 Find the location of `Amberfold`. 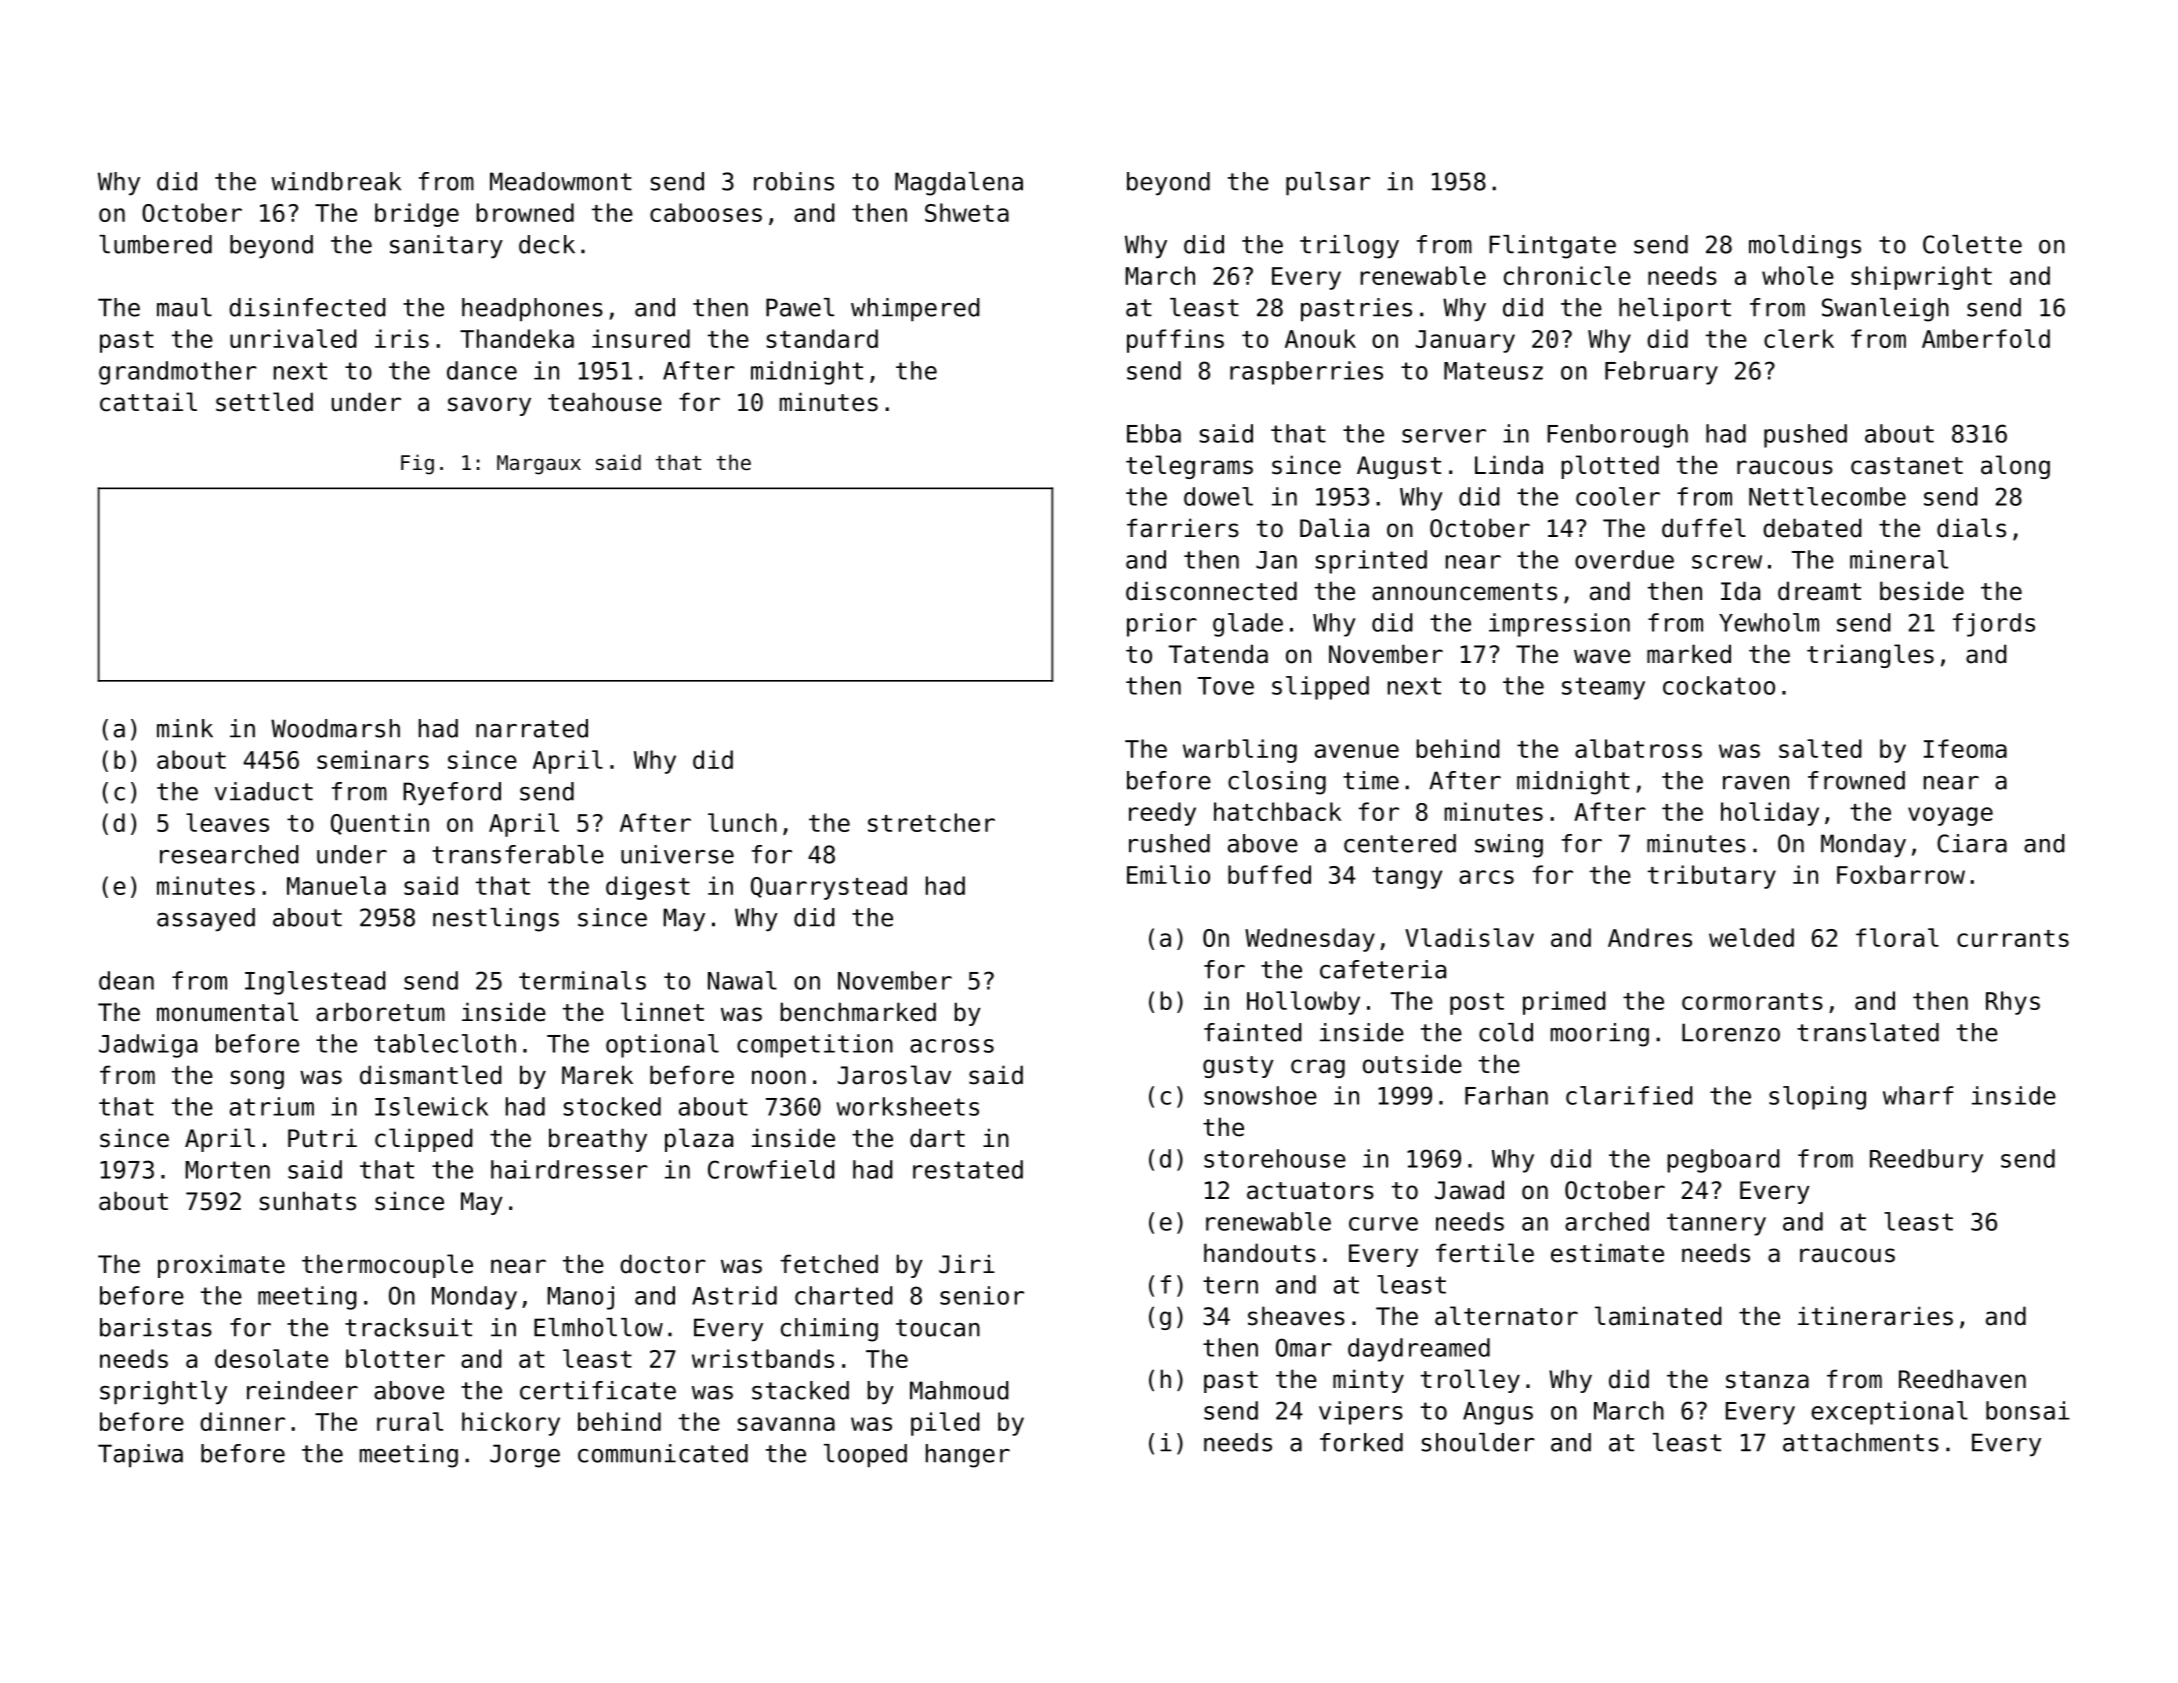

Amberfold is located at coordinates (1986, 338).
